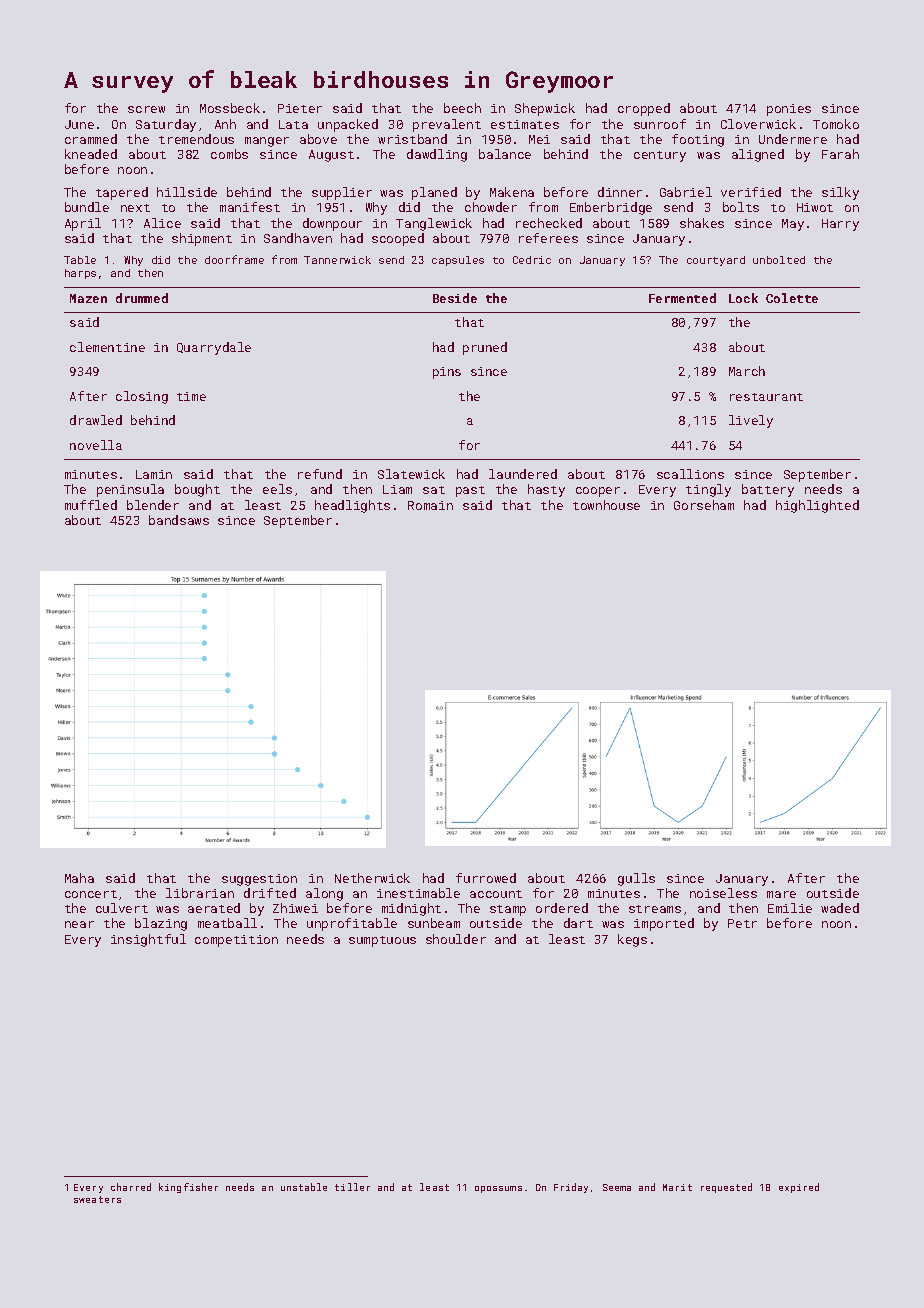 The image size is (924, 1308). I want to click on muffled, so click(91, 505).
